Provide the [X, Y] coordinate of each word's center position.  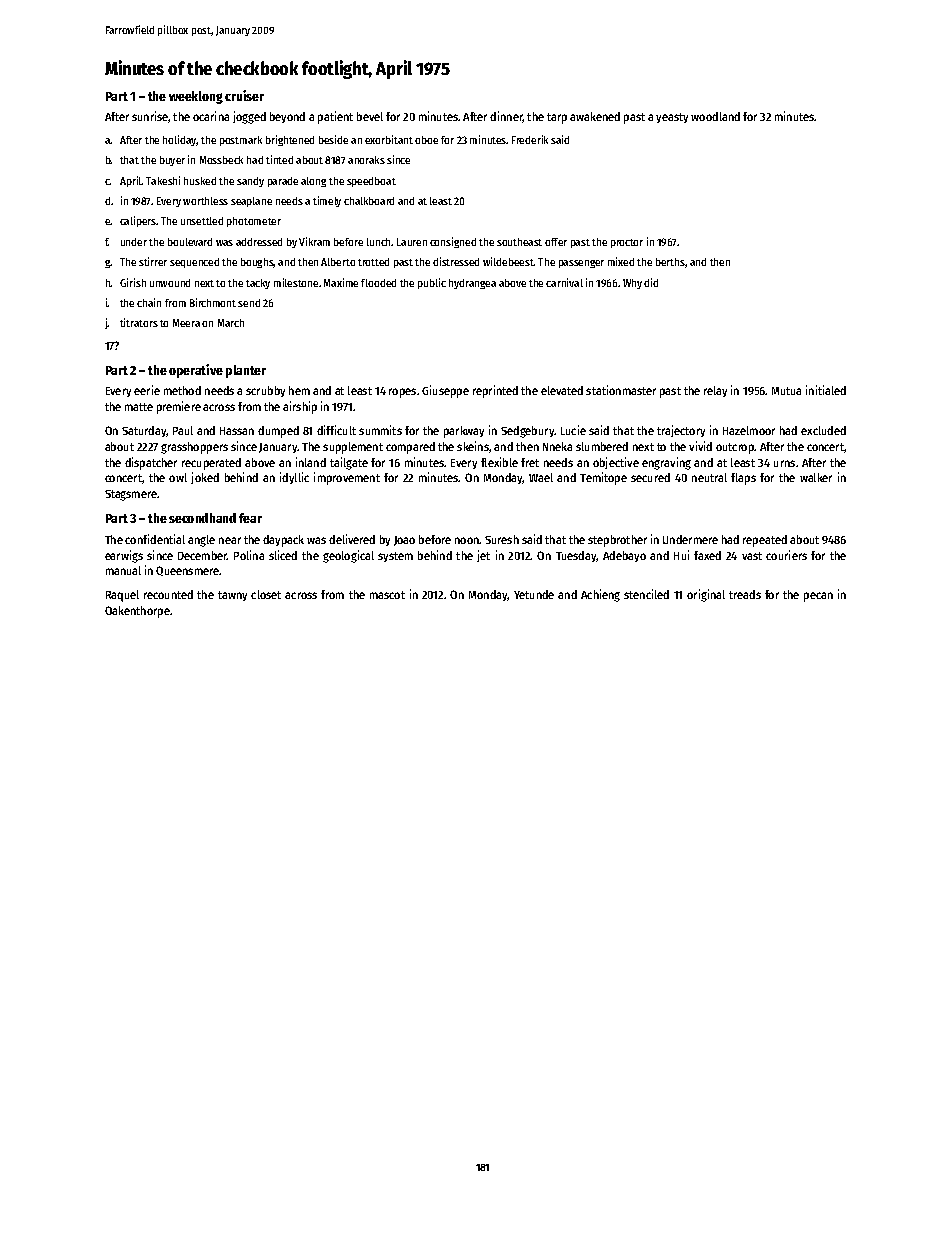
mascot [387, 595]
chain [149, 302]
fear [250, 518]
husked [200, 181]
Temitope [603, 478]
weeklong [196, 97]
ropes [402, 393]
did [651, 282]
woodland [715, 116]
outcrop [735, 448]
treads [745, 594]
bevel [370, 116]
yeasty [672, 118]
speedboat [371, 182]
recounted [168, 594]
